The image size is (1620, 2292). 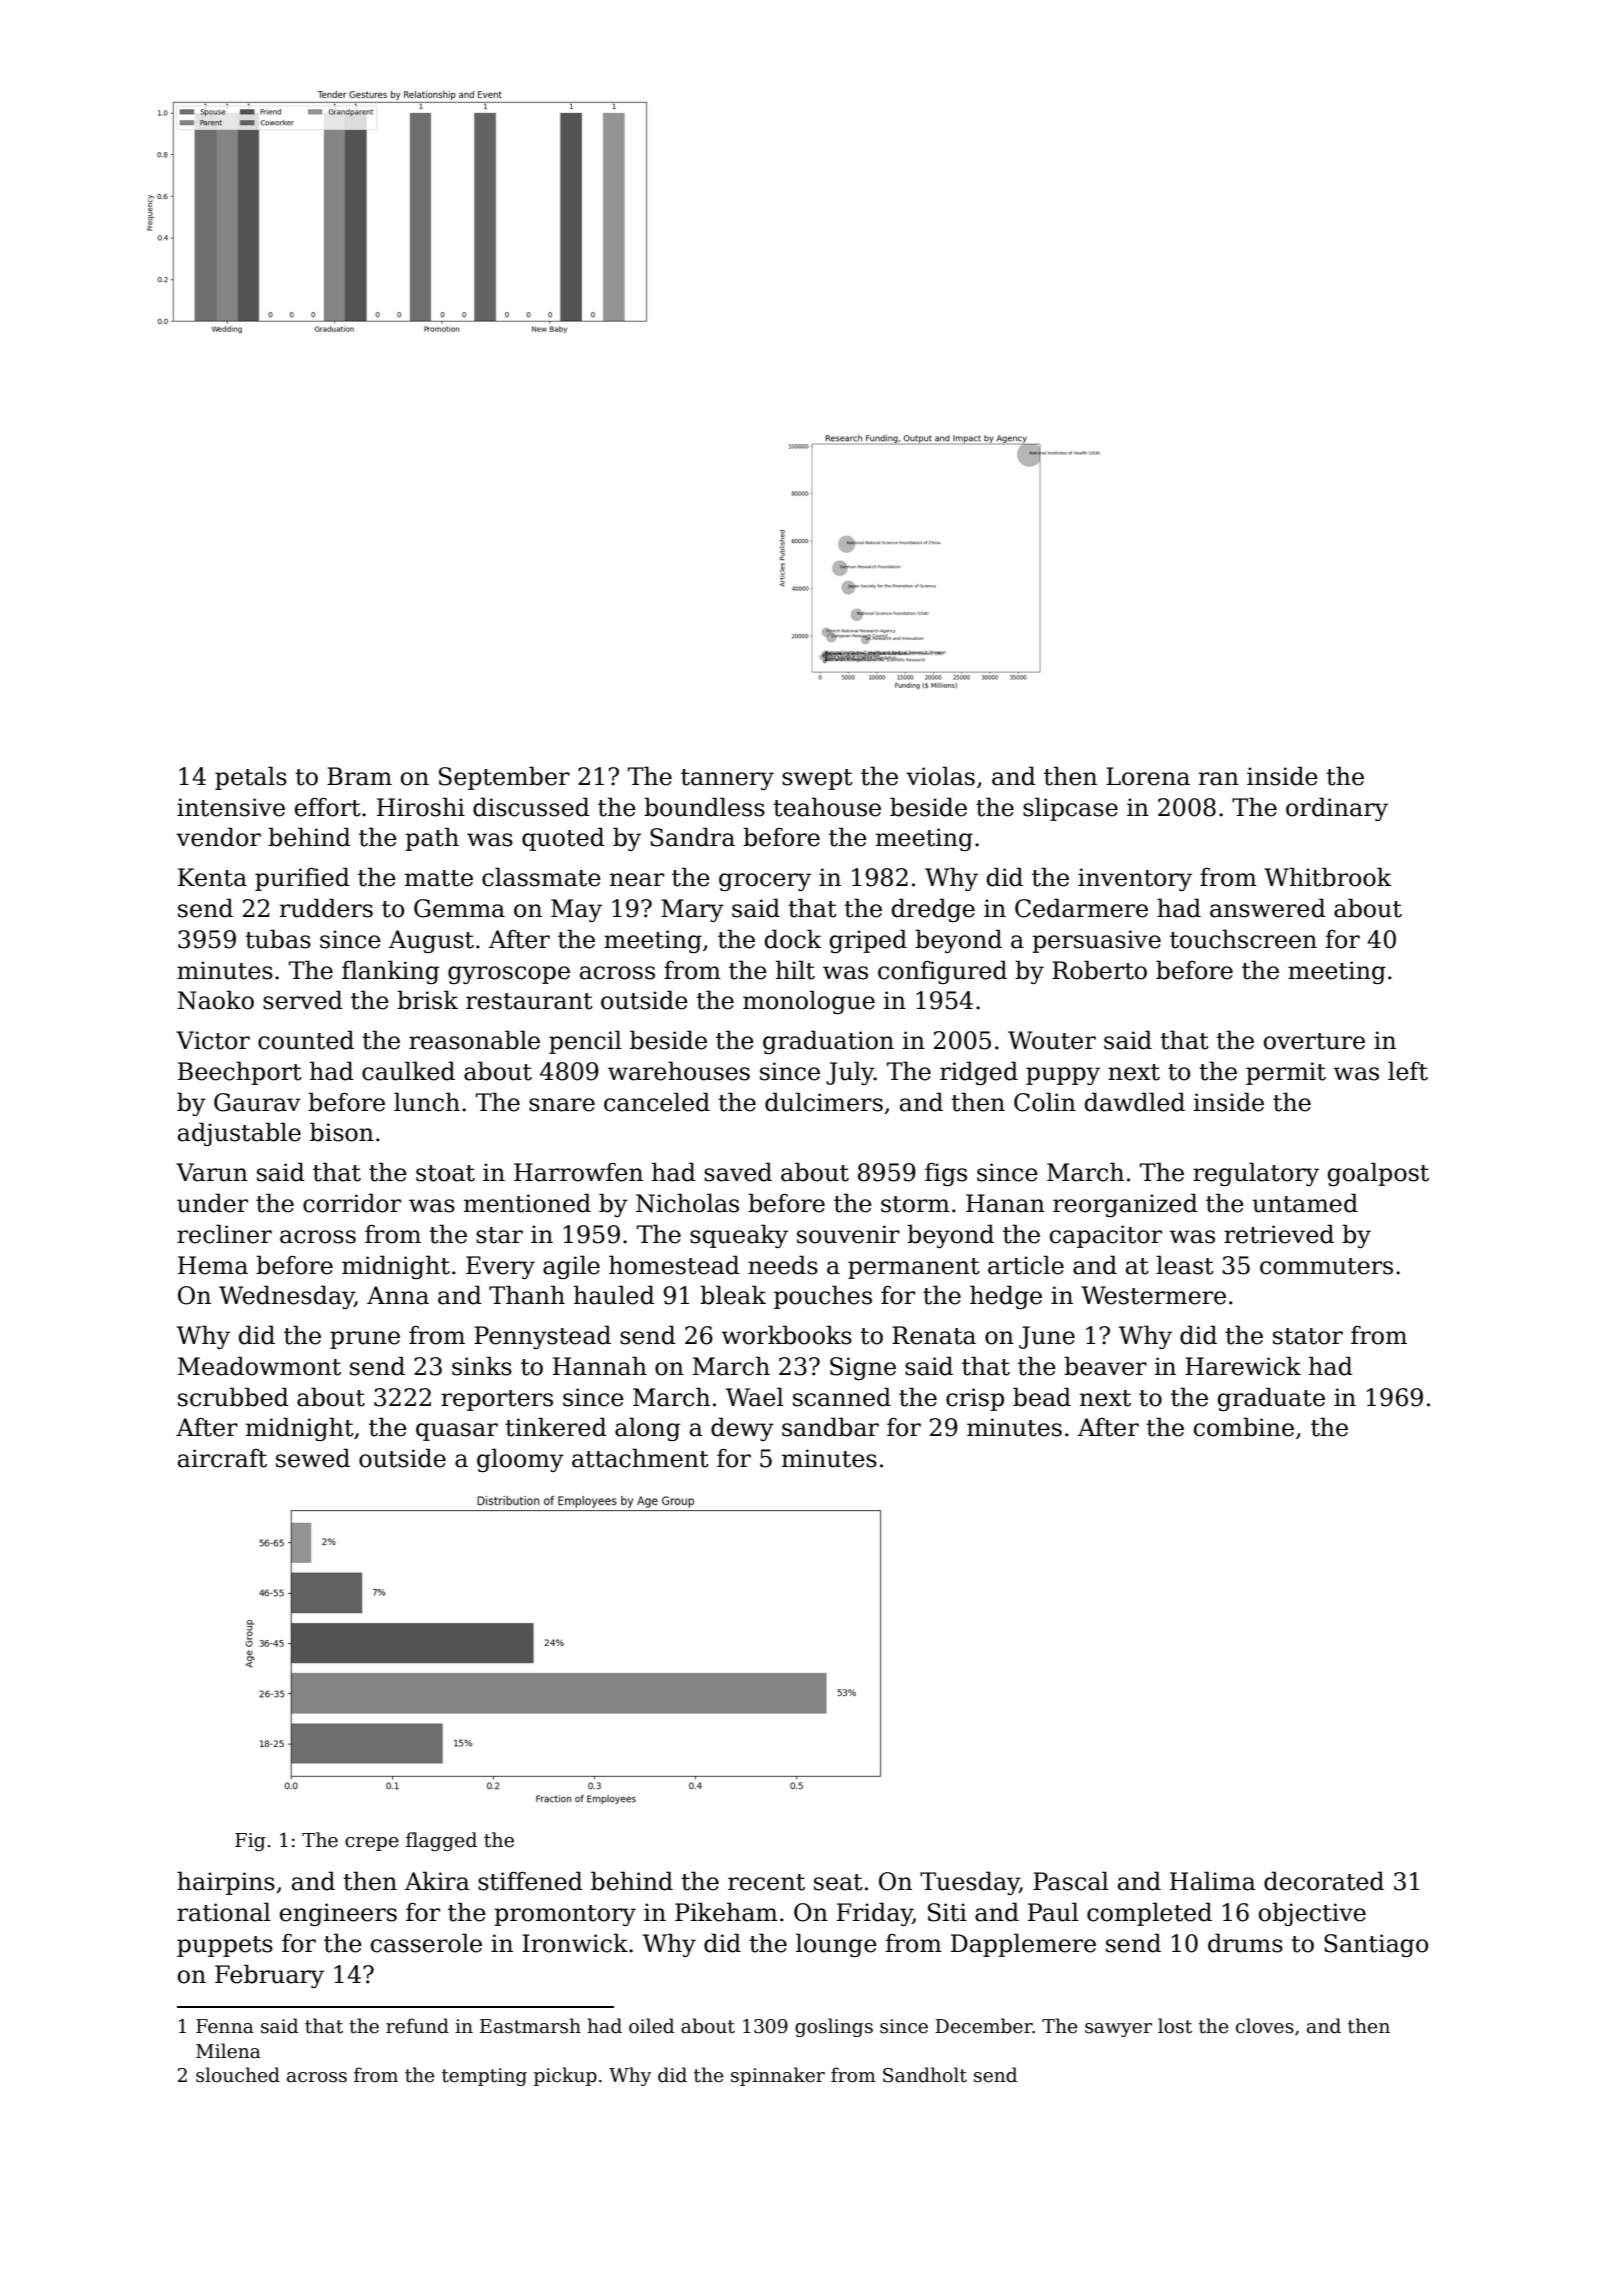 I want to click on tempting, so click(x=484, y=2077).
